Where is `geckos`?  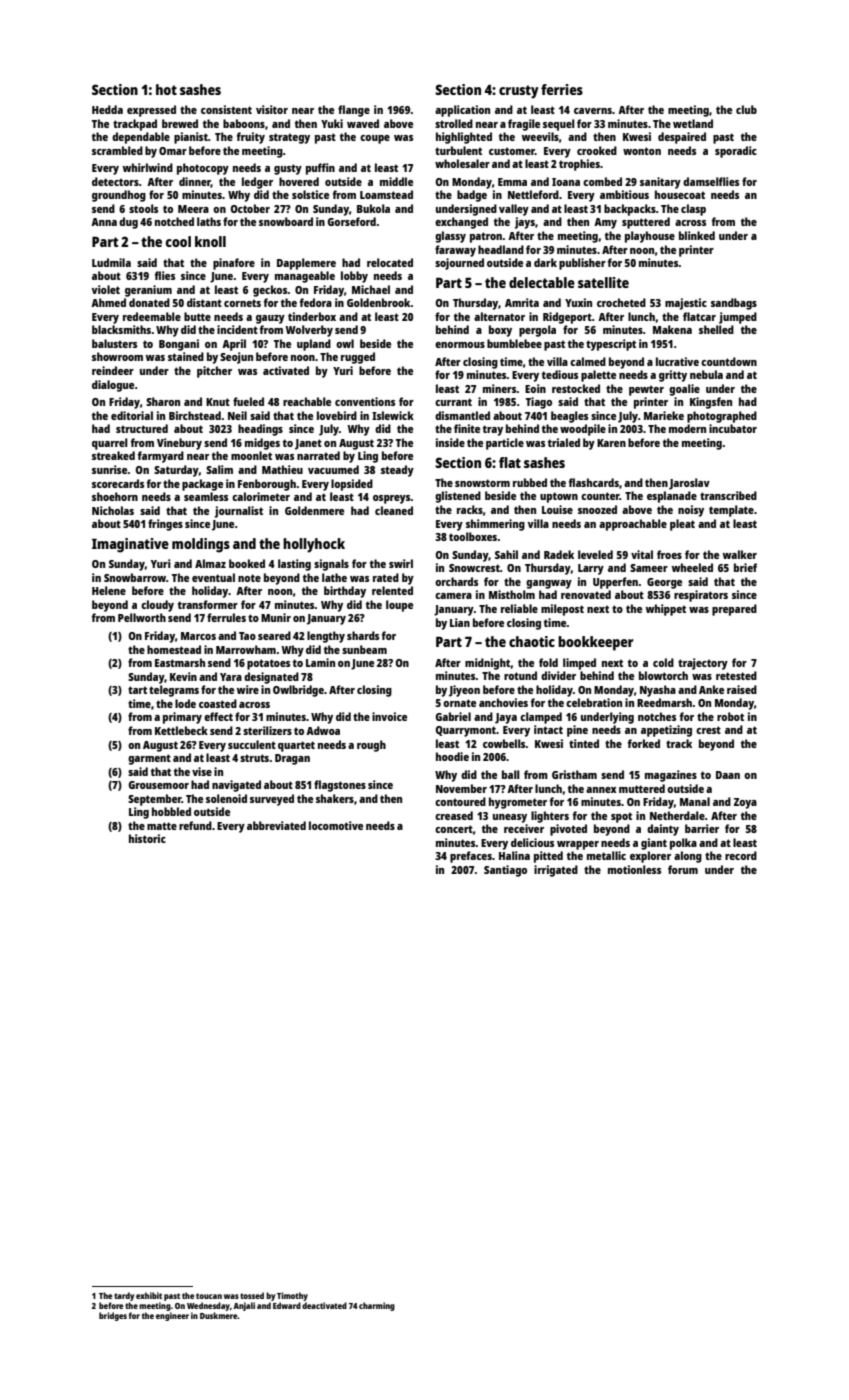
geckos is located at coordinates (270, 291).
